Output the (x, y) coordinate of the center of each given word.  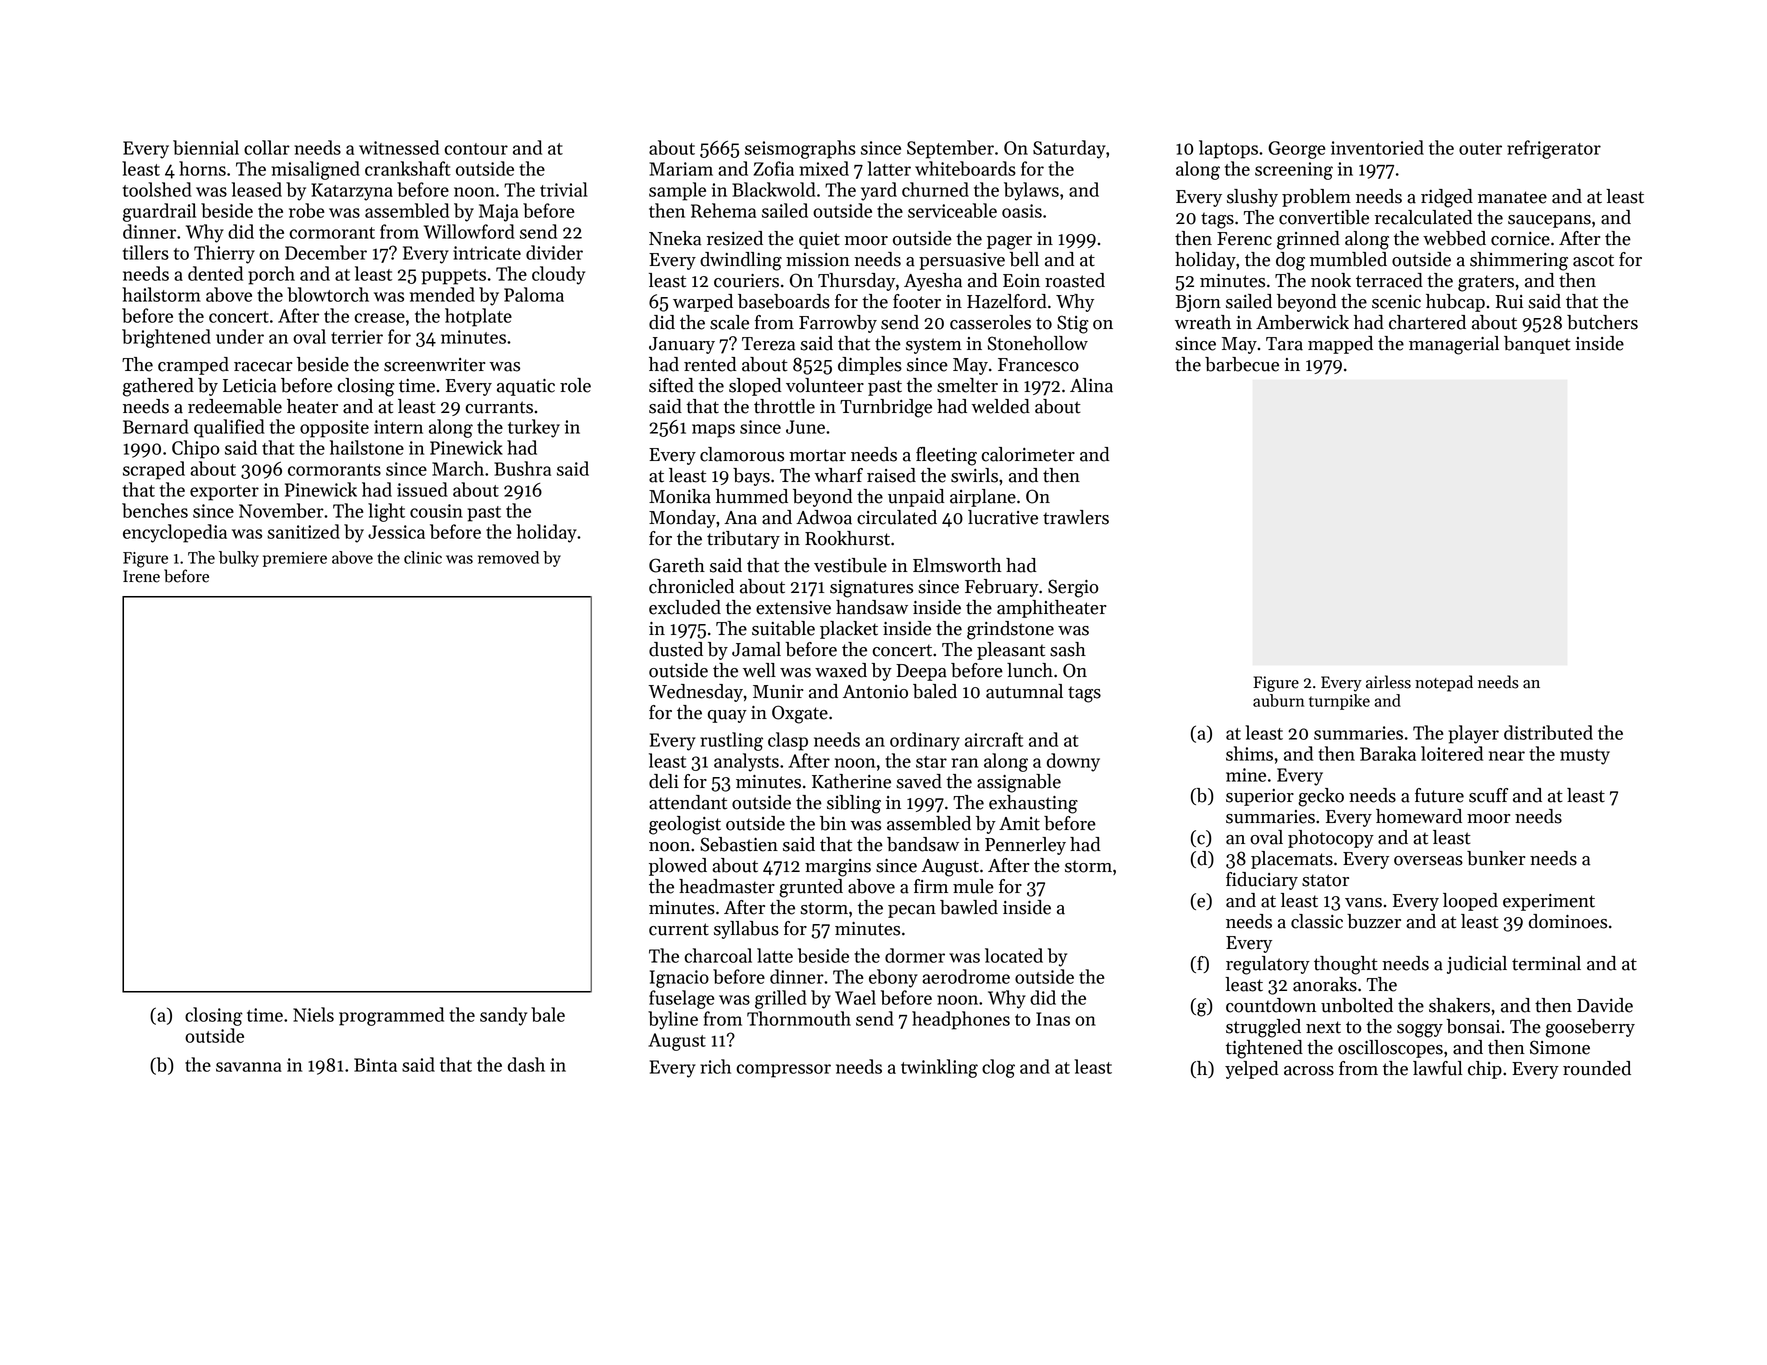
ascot (1593, 260)
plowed (678, 867)
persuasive (962, 261)
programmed (391, 1016)
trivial (564, 189)
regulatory (1268, 965)
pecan (912, 911)
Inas (1053, 1019)
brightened (166, 338)
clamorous (742, 454)
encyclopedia (175, 533)
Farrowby (838, 324)
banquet (1537, 345)
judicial (1477, 965)
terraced (1389, 280)
